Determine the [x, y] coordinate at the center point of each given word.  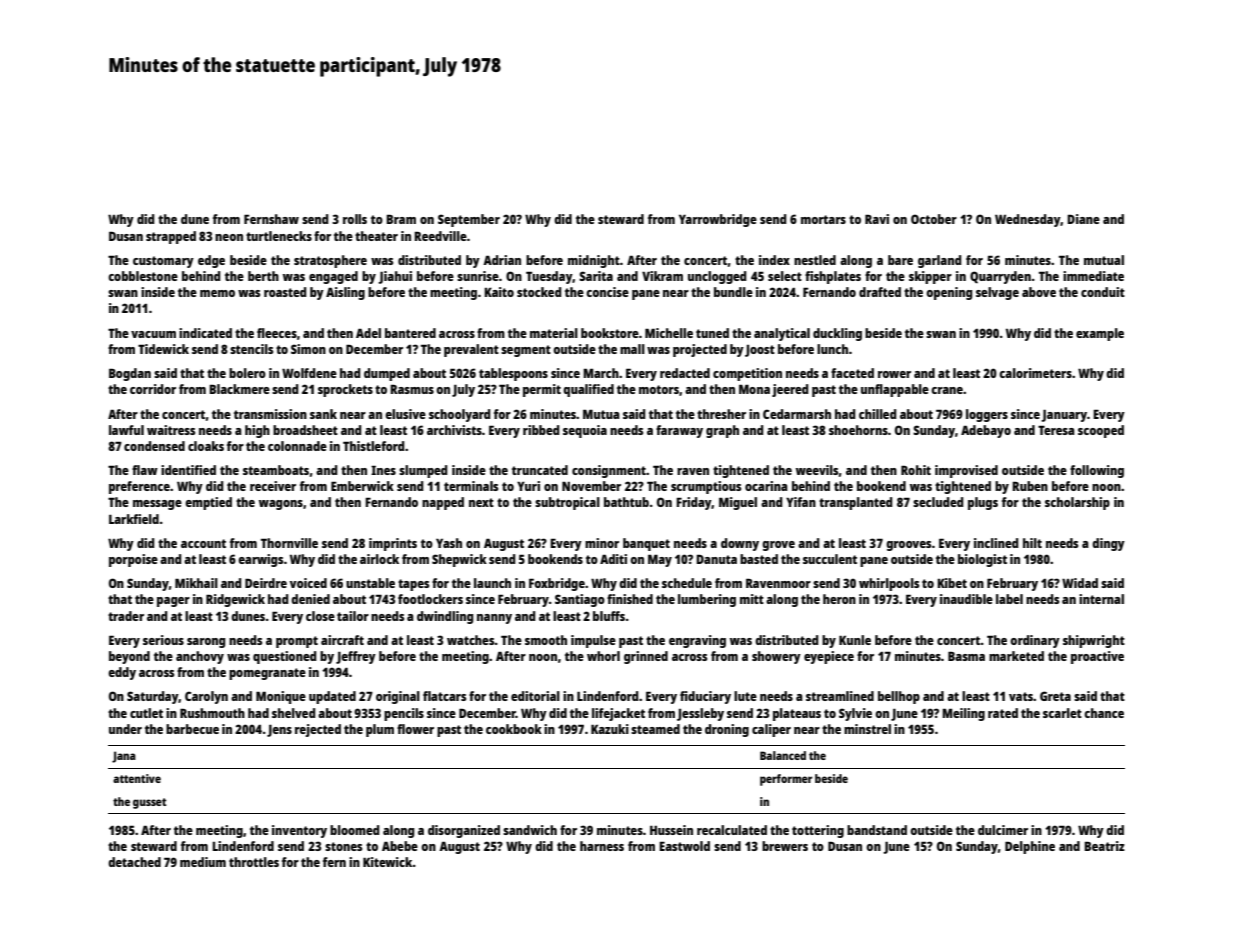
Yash [449, 543]
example [1100, 334]
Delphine [1030, 847]
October [934, 219]
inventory [299, 831]
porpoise [133, 560]
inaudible [966, 599]
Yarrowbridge [718, 220]
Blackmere [239, 389]
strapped [171, 237]
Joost [760, 351]
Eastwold [684, 846]
